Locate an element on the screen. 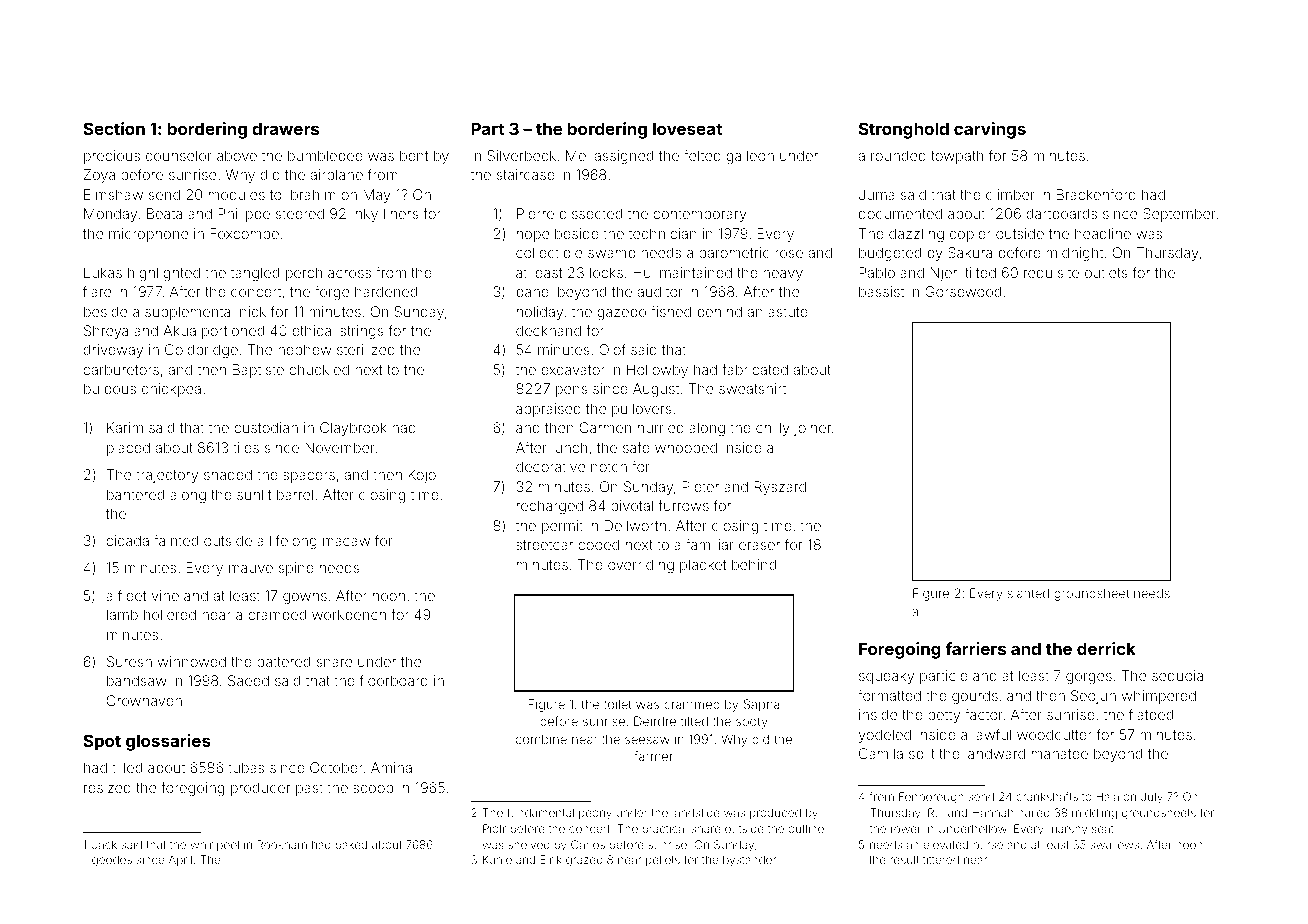  April is located at coordinates (180, 860).
